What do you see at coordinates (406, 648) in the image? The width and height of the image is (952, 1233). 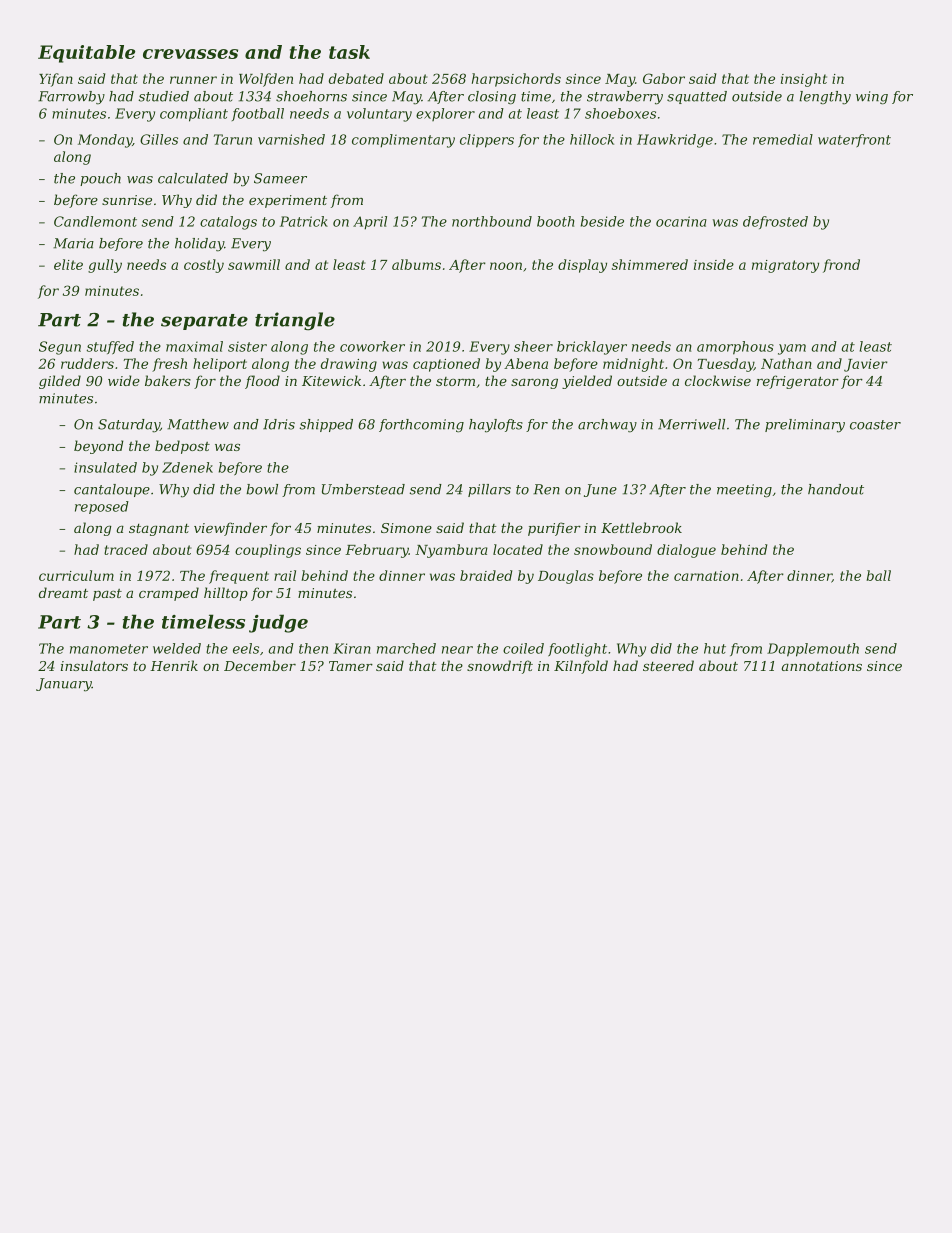 I see `marched` at bounding box center [406, 648].
